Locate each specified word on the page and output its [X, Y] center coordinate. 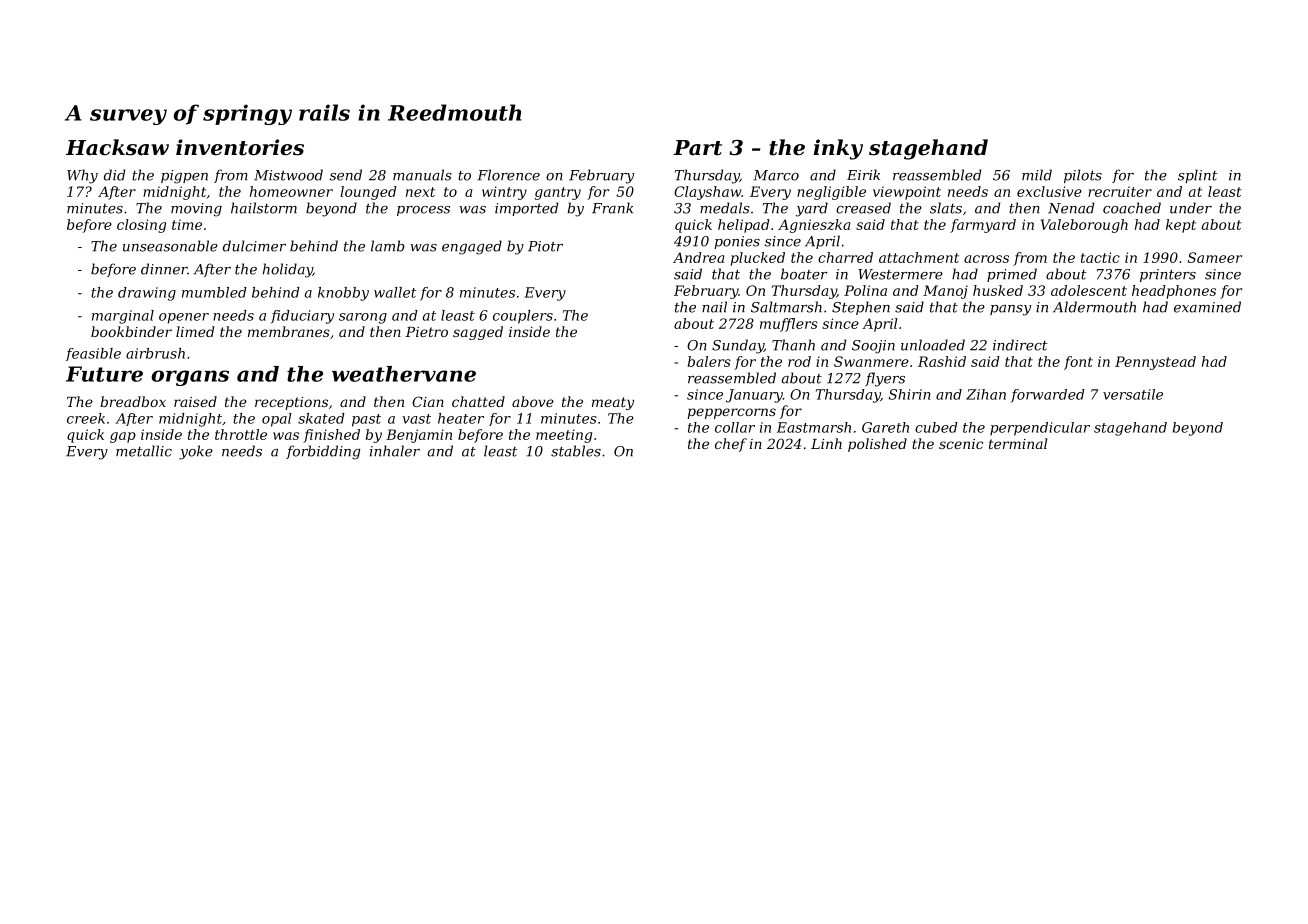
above [533, 401]
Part [697, 148]
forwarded [1048, 396]
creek [86, 418]
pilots [1083, 176]
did [114, 175]
